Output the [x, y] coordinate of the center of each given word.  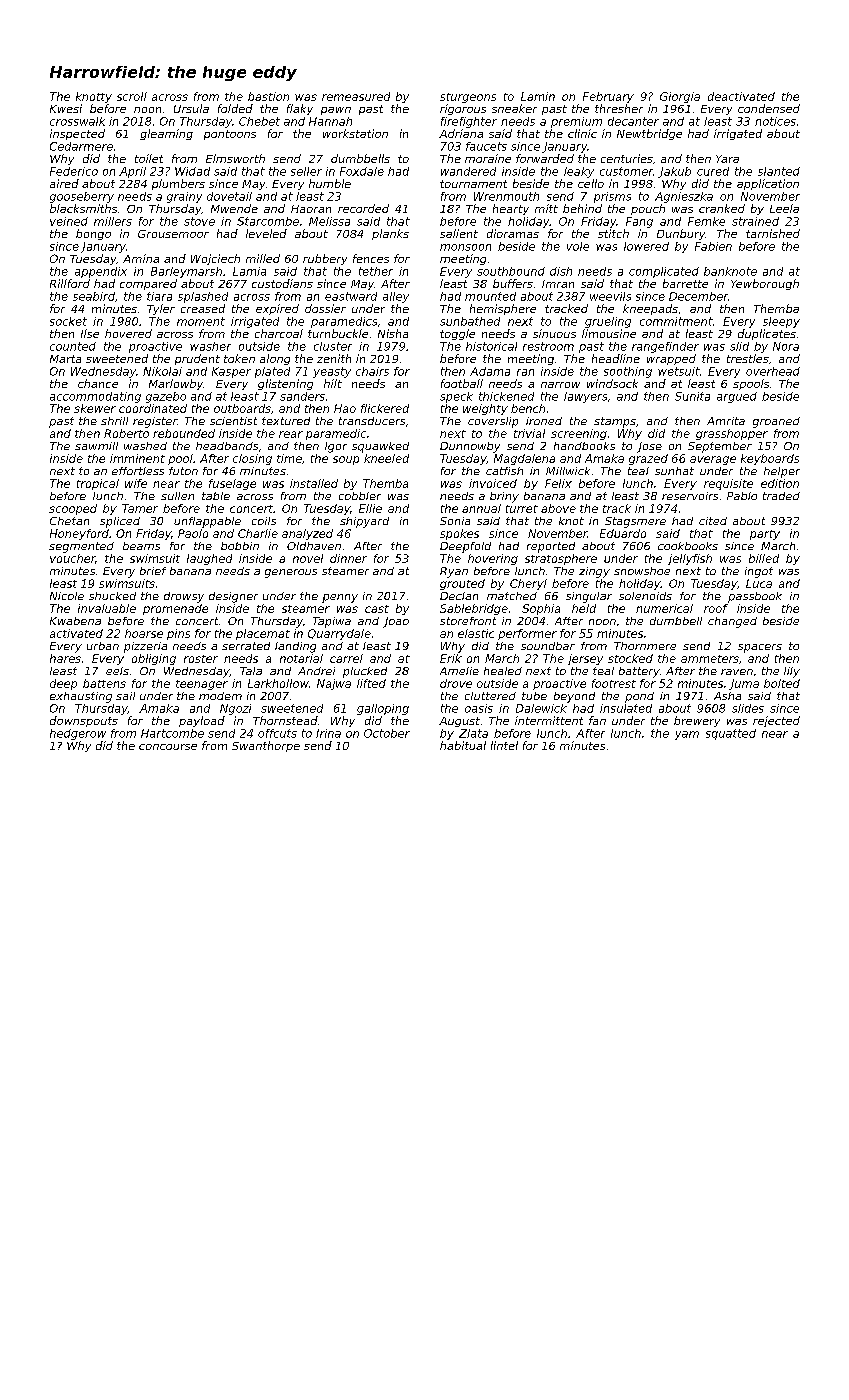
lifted [371, 683]
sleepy [781, 322]
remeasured [356, 96]
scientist [233, 421]
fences [371, 258]
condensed [769, 108]
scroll [132, 96]
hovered [128, 333]
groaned [776, 422]
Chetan [69, 521]
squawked [380, 447]
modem [220, 696]
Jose [649, 447]
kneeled [386, 458]
